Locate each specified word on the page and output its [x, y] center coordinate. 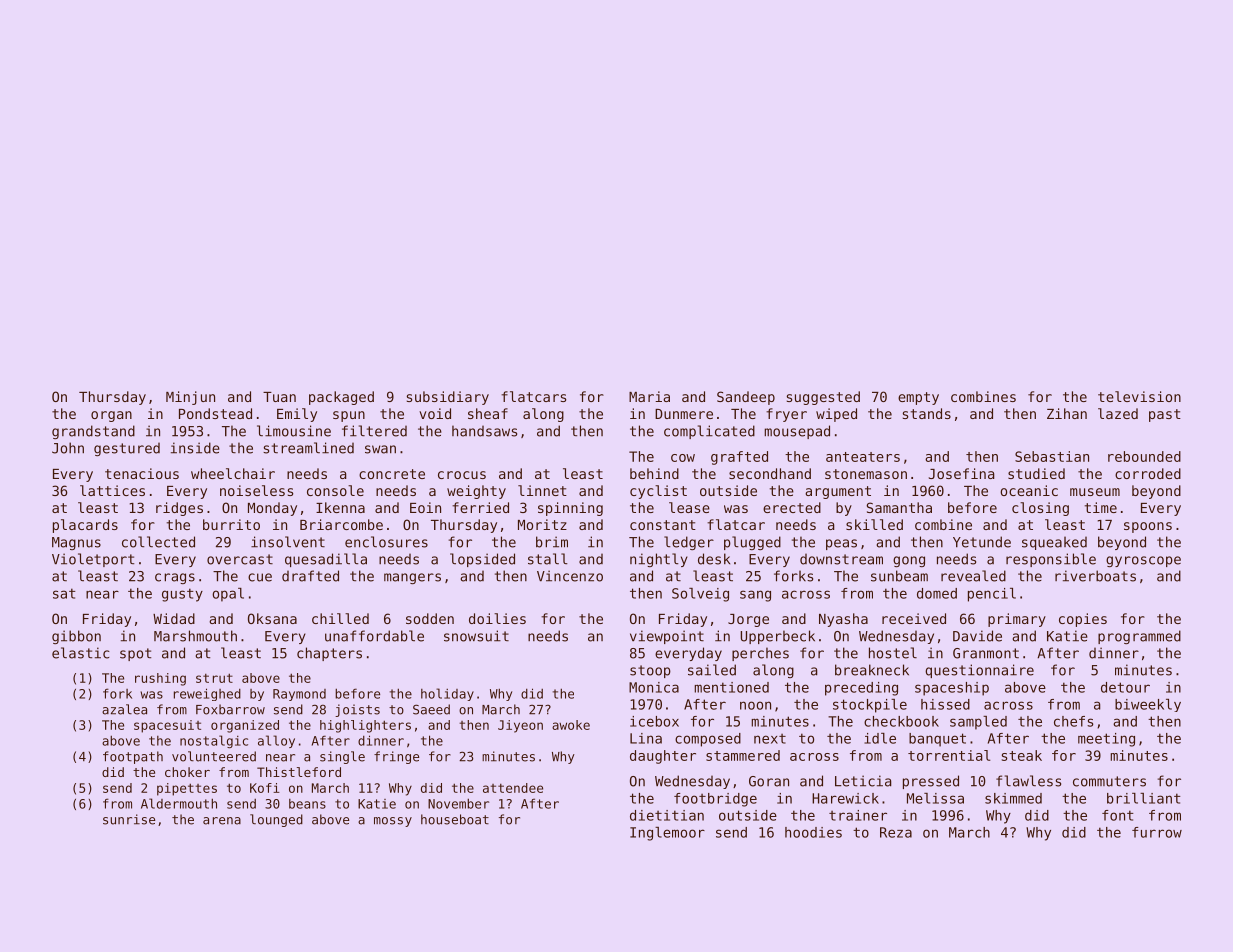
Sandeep [746, 398]
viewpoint [667, 637]
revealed [973, 576]
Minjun [190, 398]
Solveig [700, 595]
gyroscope [1143, 561]
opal [228, 595]
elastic [81, 653]
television [1139, 396]
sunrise [129, 819]
